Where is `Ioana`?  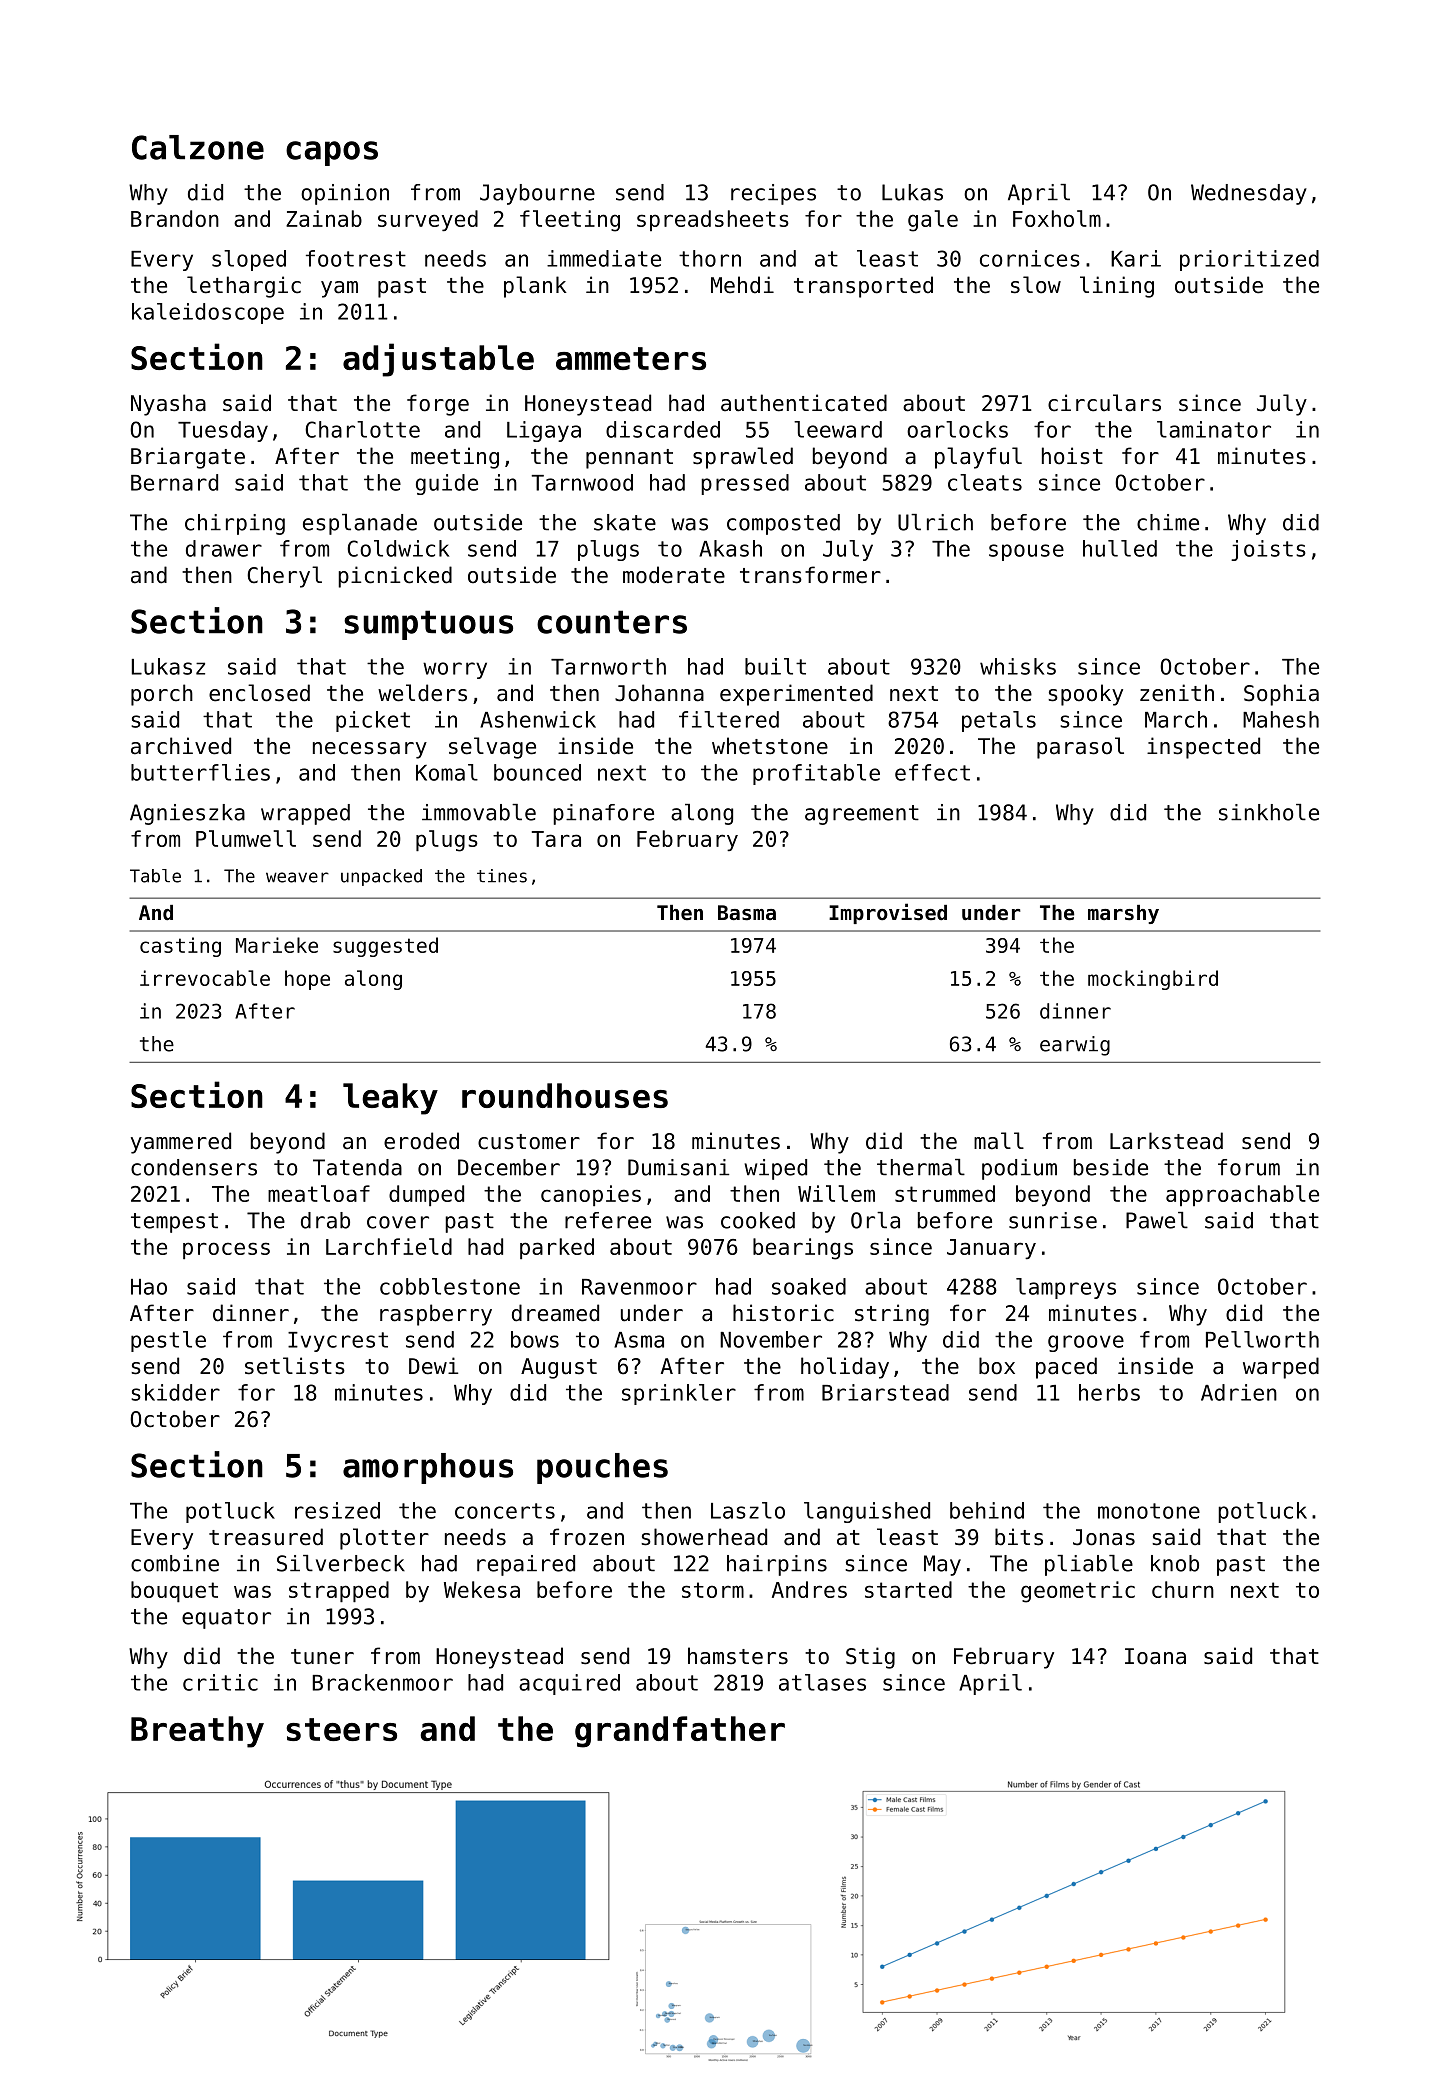 Ioana is located at coordinates (1155, 1656).
